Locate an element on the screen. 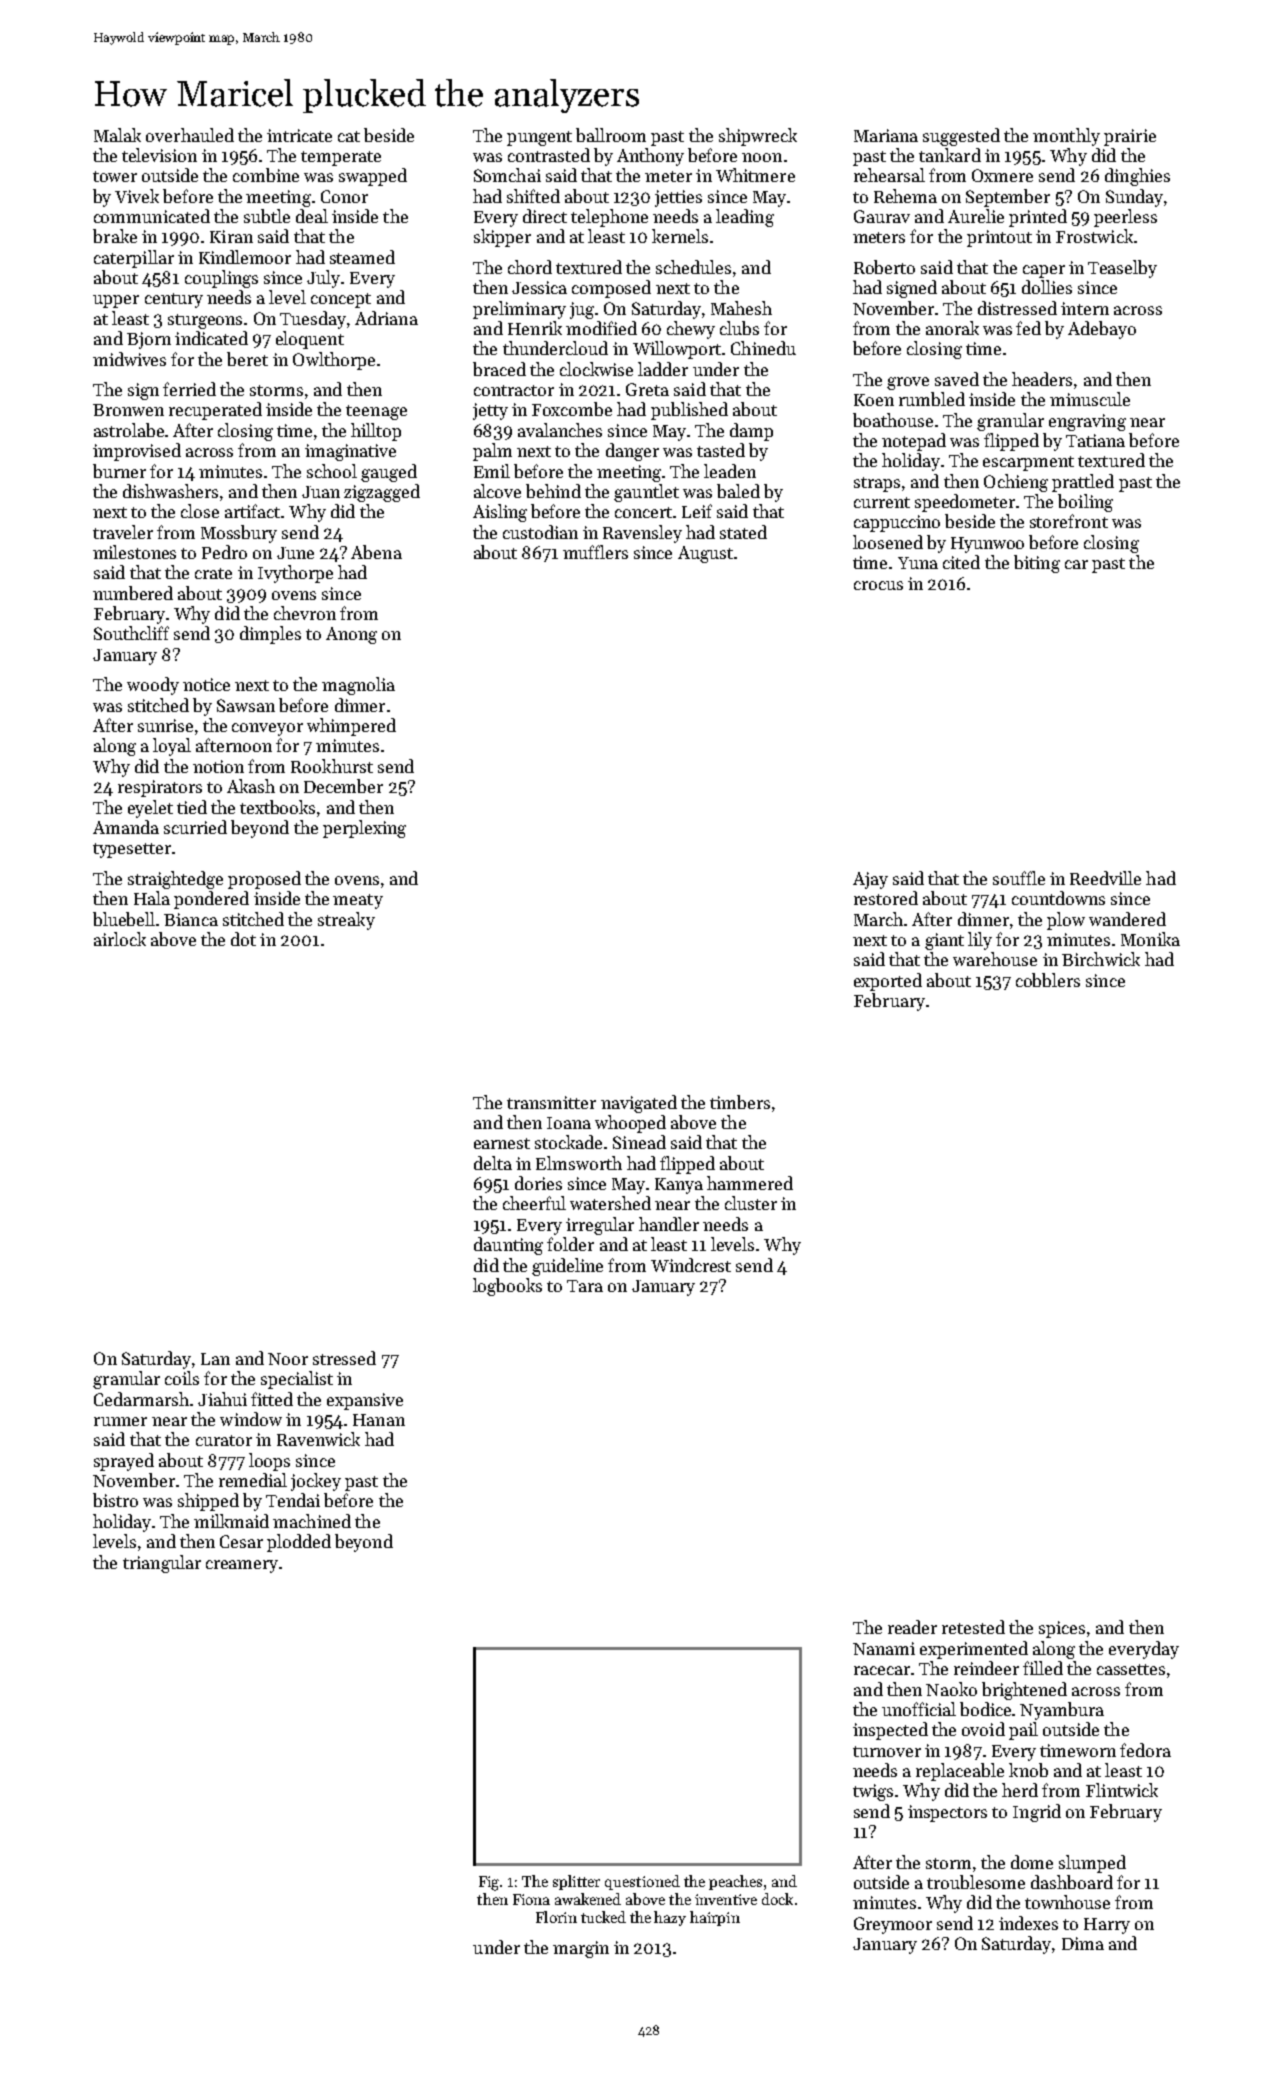 The height and width of the screenshot is (2100, 1275). cluster is located at coordinates (751, 1203).
